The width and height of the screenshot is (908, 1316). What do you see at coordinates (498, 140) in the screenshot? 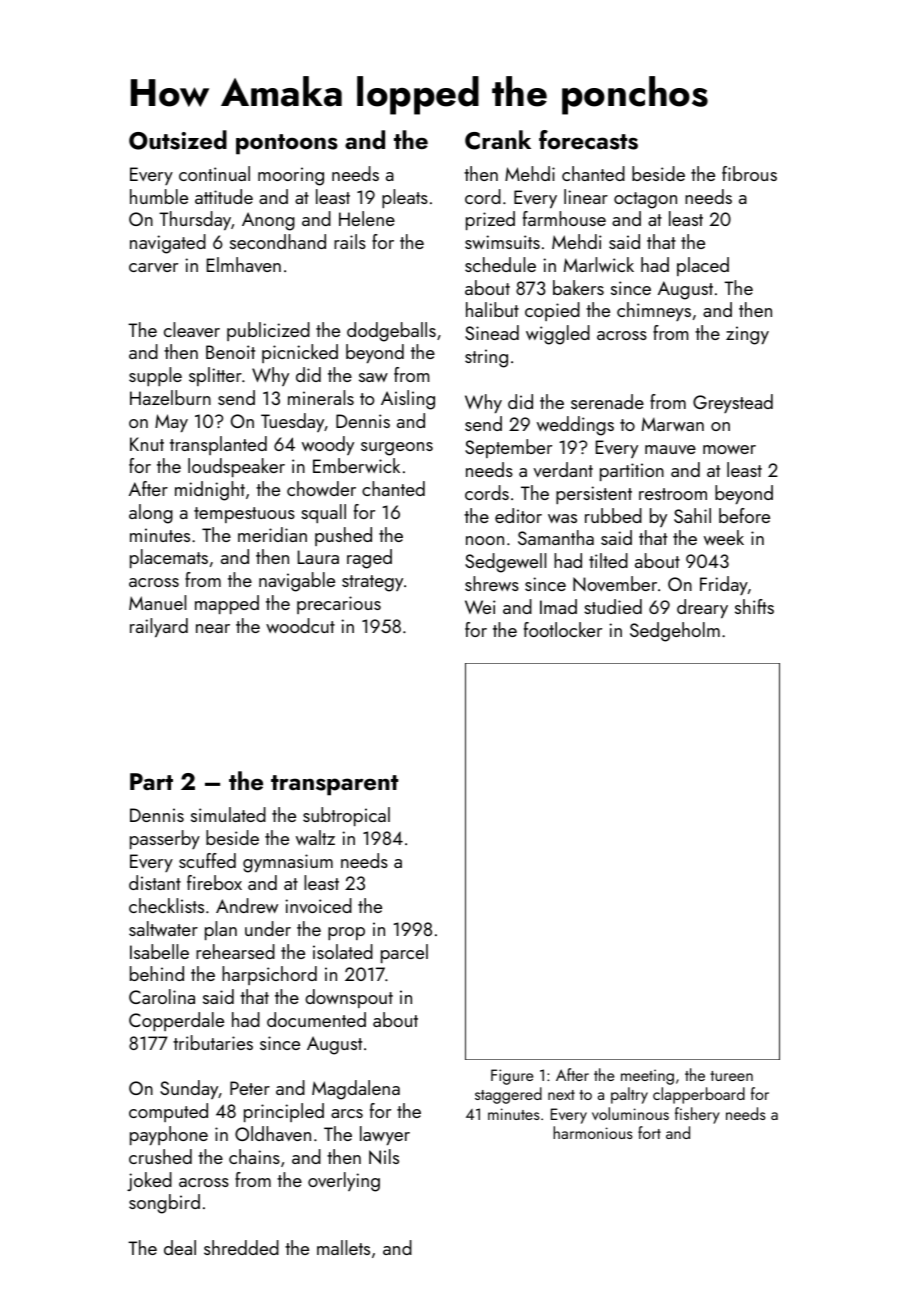
I see `Crank` at bounding box center [498, 140].
